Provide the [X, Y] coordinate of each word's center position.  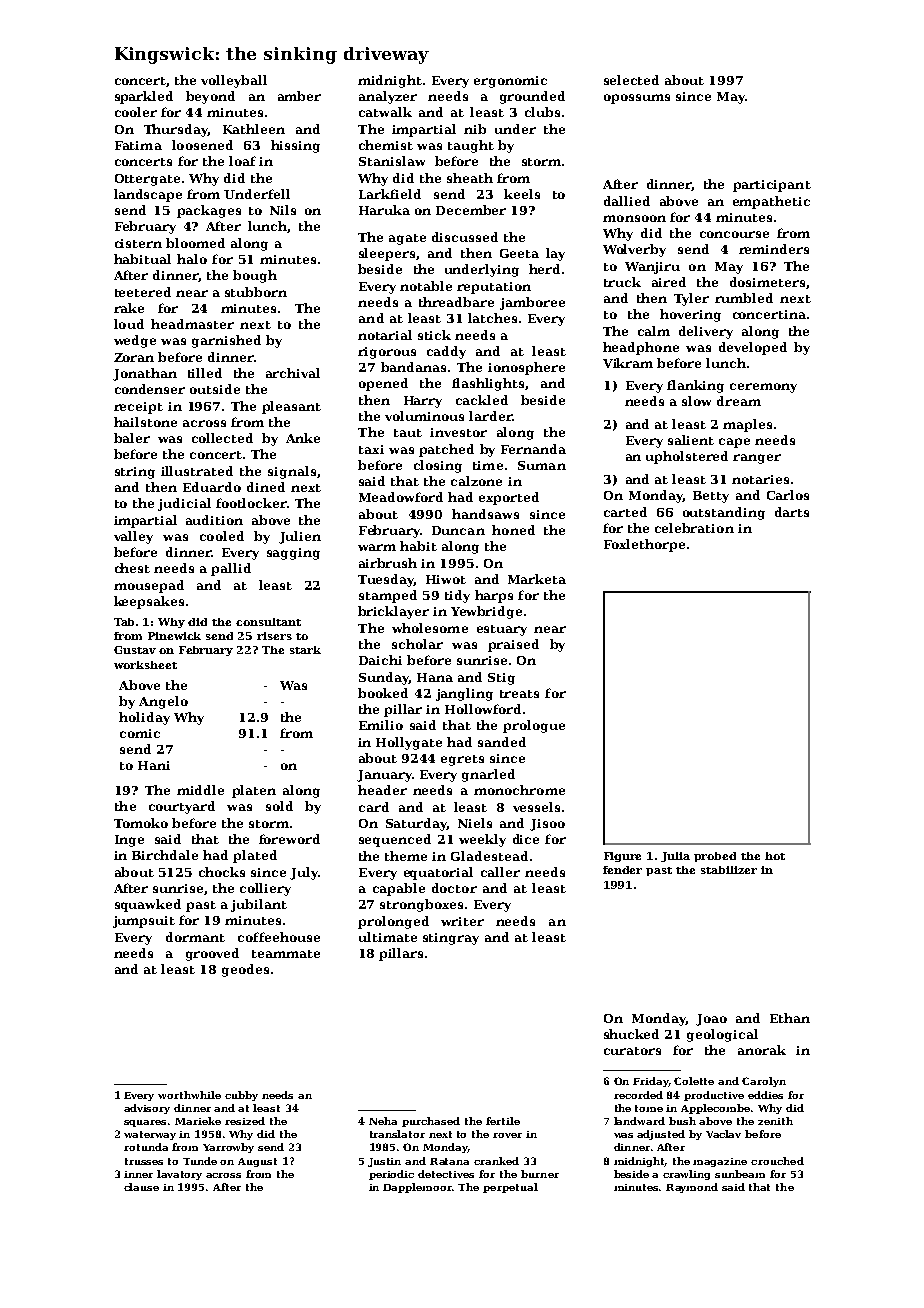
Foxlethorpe [644, 545]
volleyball [234, 81]
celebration [694, 528]
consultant [268, 622]
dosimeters [767, 282]
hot [775, 856]
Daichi [380, 660]
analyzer [388, 97]
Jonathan [145, 374]
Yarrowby [228, 1148]
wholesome [430, 628]
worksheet [145, 665]
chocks [222, 872]
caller [500, 872]
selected [631, 80]
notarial [385, 335]
